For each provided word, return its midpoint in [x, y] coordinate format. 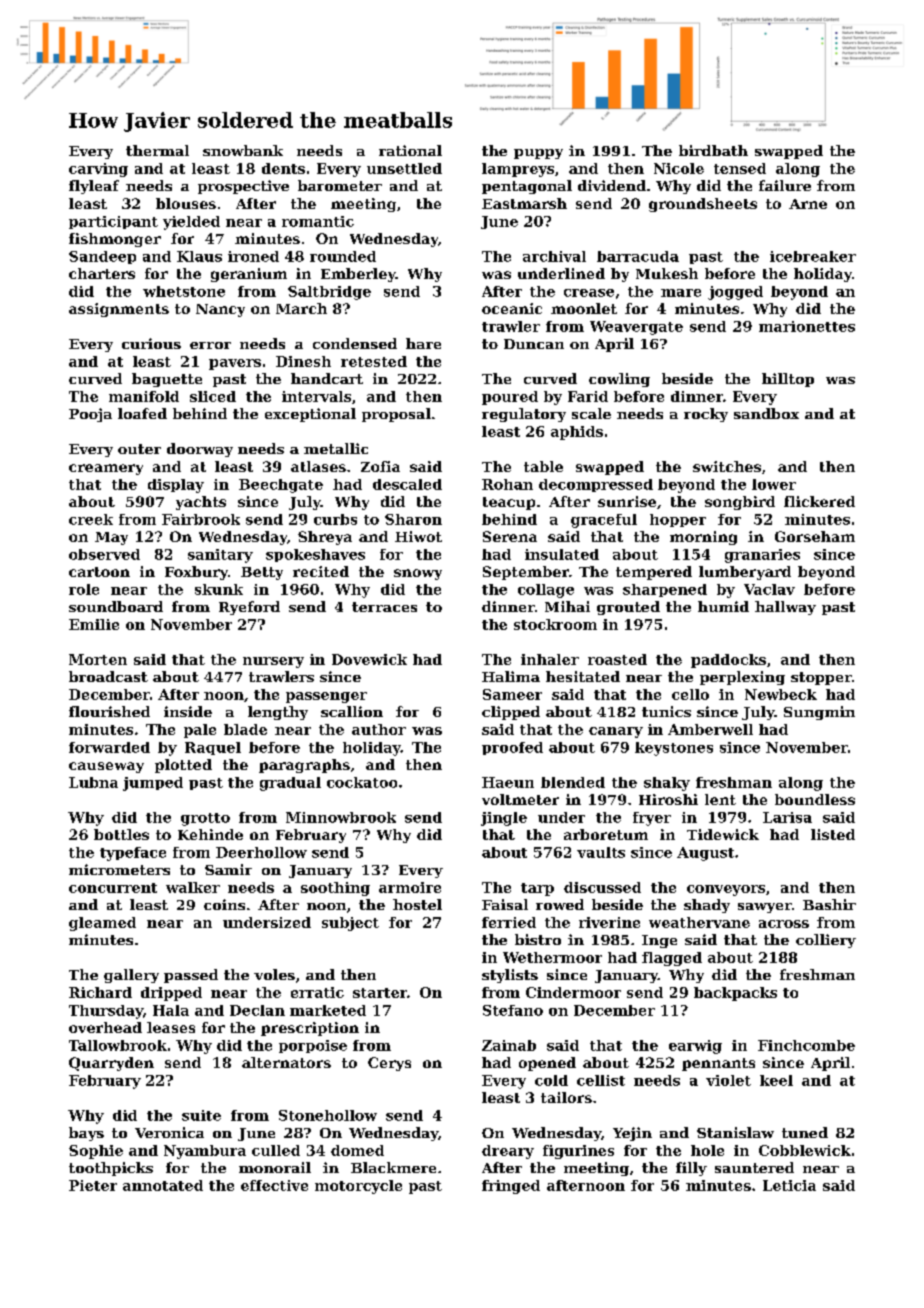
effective [274, 1185]
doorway [200, 450]
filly [691, 1169]
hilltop [788, 380]
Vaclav [769, 589]
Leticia [789, 1185]
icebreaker [813, 256]
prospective [243, 187]
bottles [121, 834]
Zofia [380, 466]
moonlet [584, 308]
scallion [352, 711]
